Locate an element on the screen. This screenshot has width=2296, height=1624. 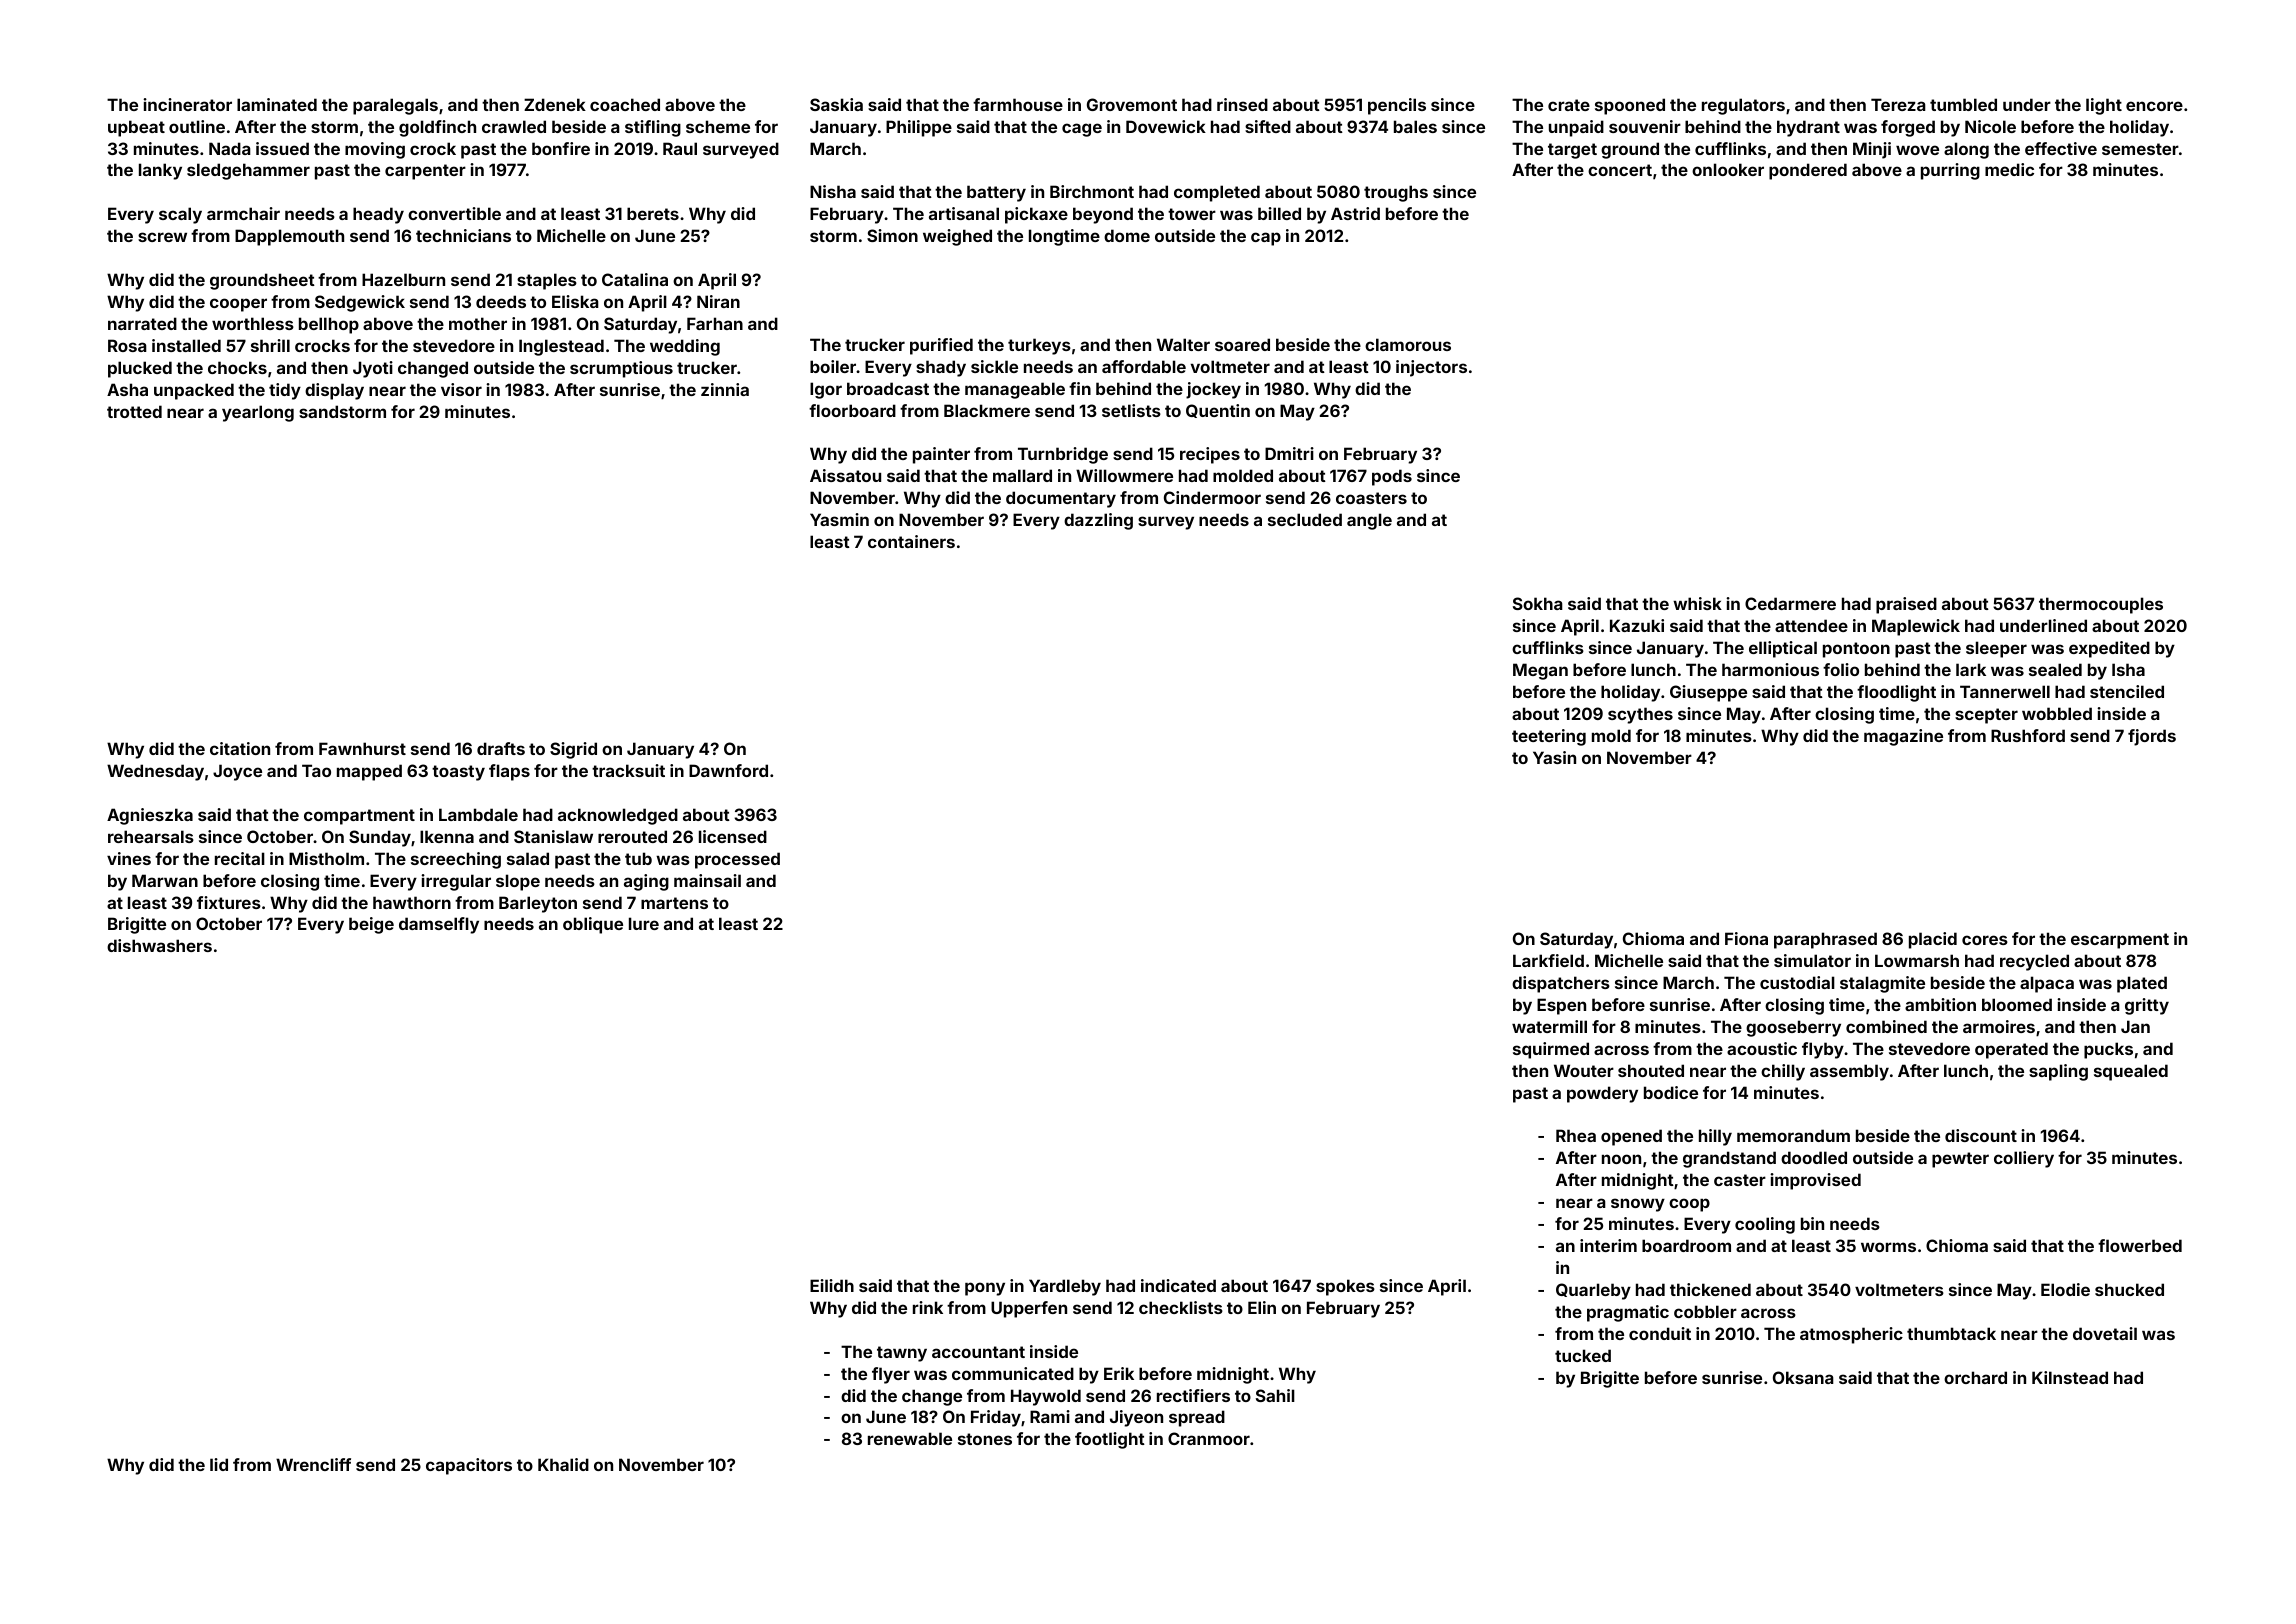
spread is located at coordinates (1197, 1418).
